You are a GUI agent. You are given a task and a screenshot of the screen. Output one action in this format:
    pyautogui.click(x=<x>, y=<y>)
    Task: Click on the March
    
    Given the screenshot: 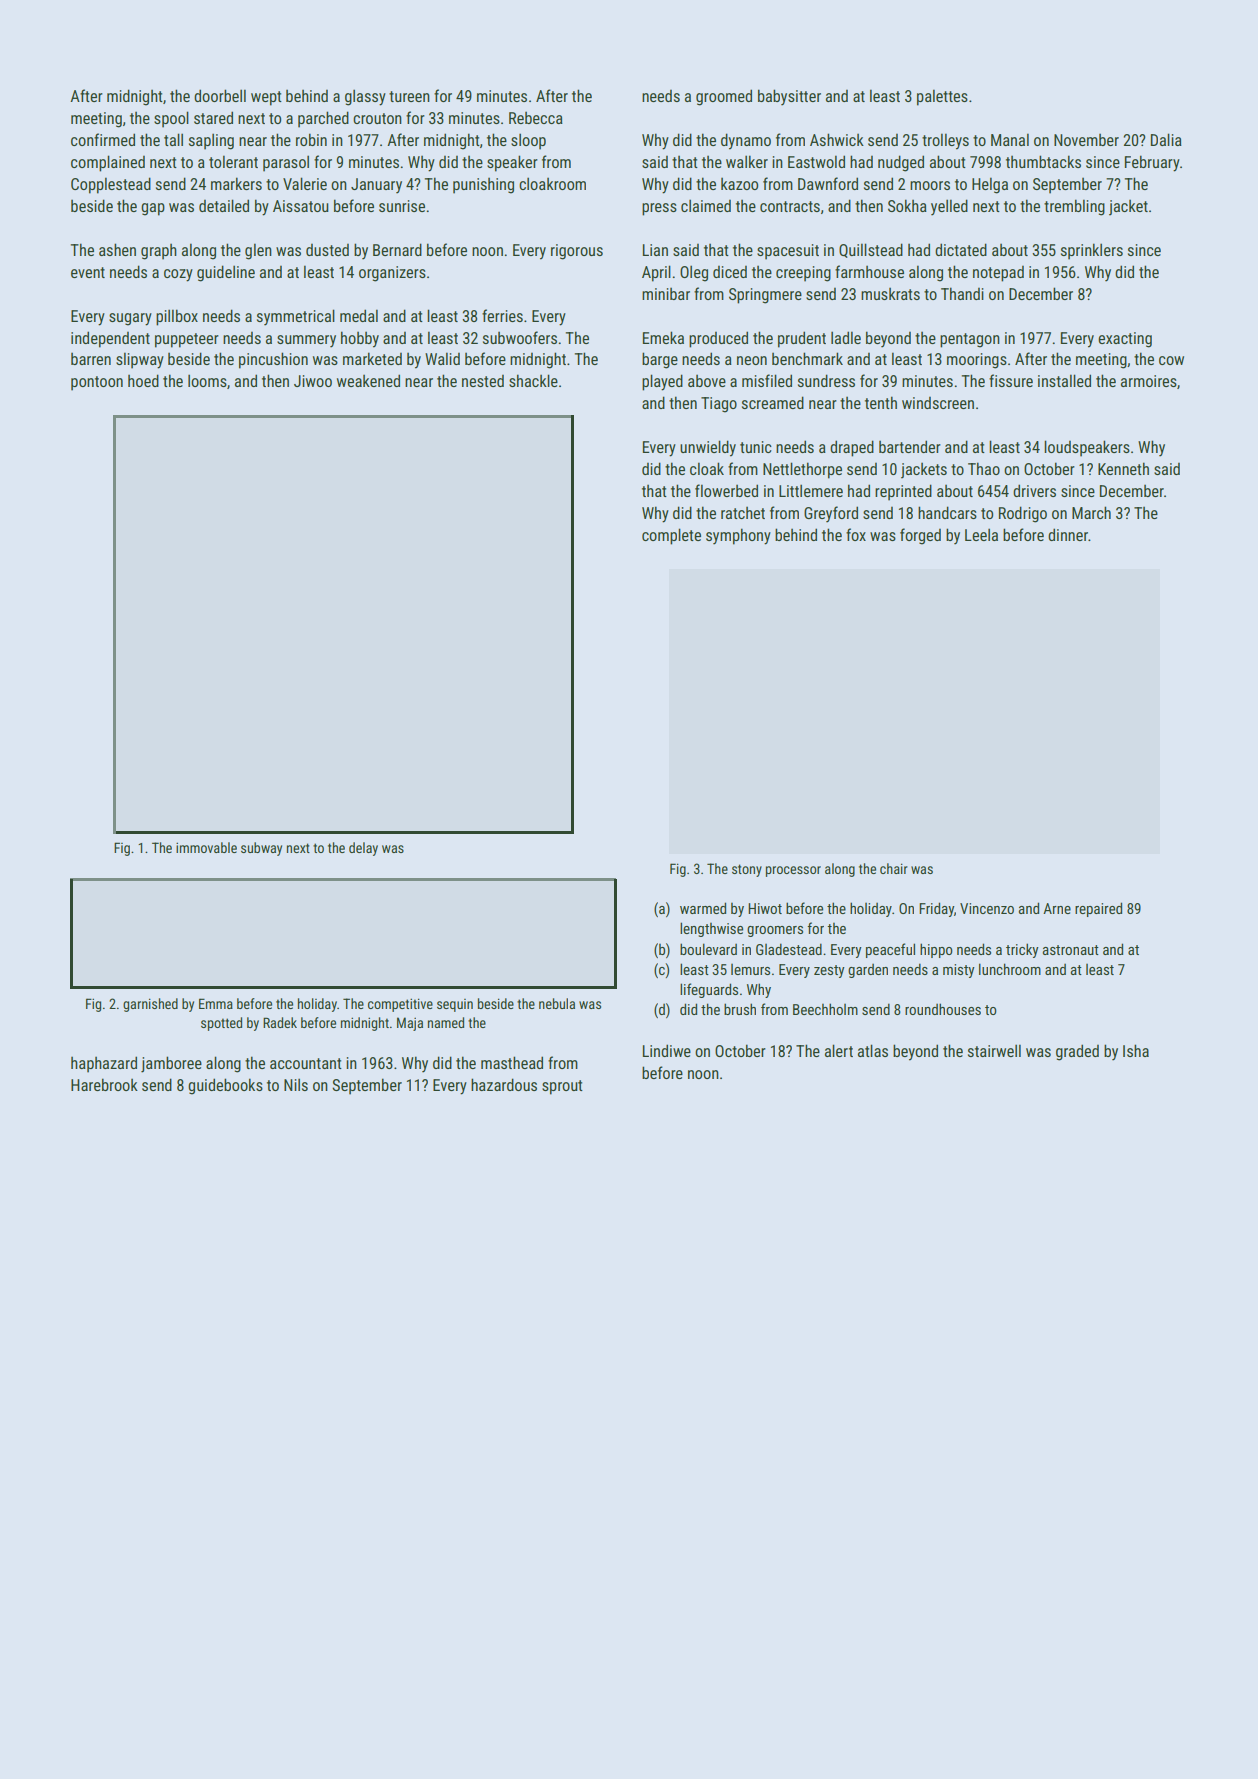 What is the action you would take?
    pyautogui.click(x=1091, y=512)
